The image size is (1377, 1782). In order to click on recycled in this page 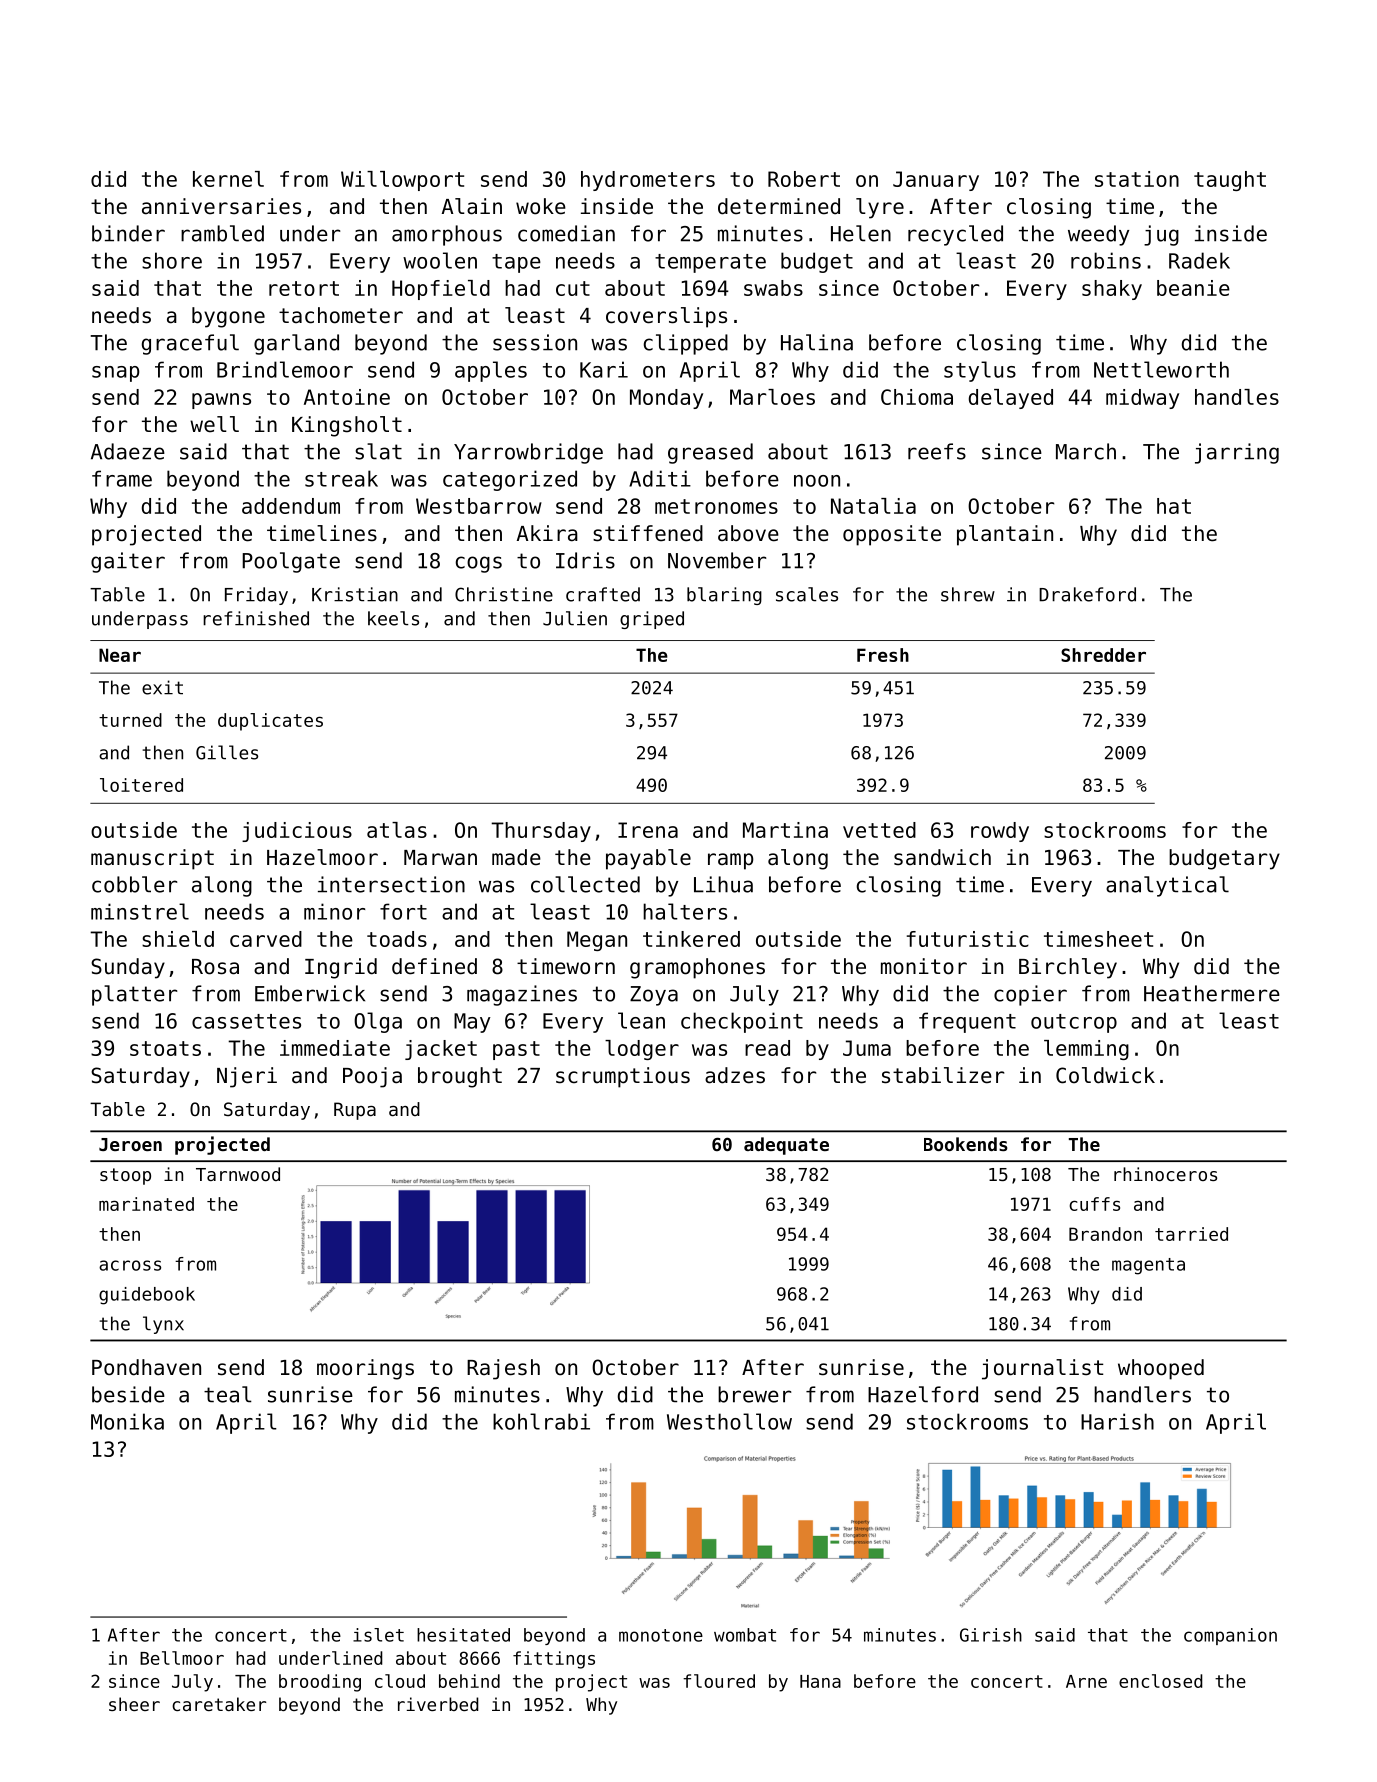, I will do `click(955, 235)`.
